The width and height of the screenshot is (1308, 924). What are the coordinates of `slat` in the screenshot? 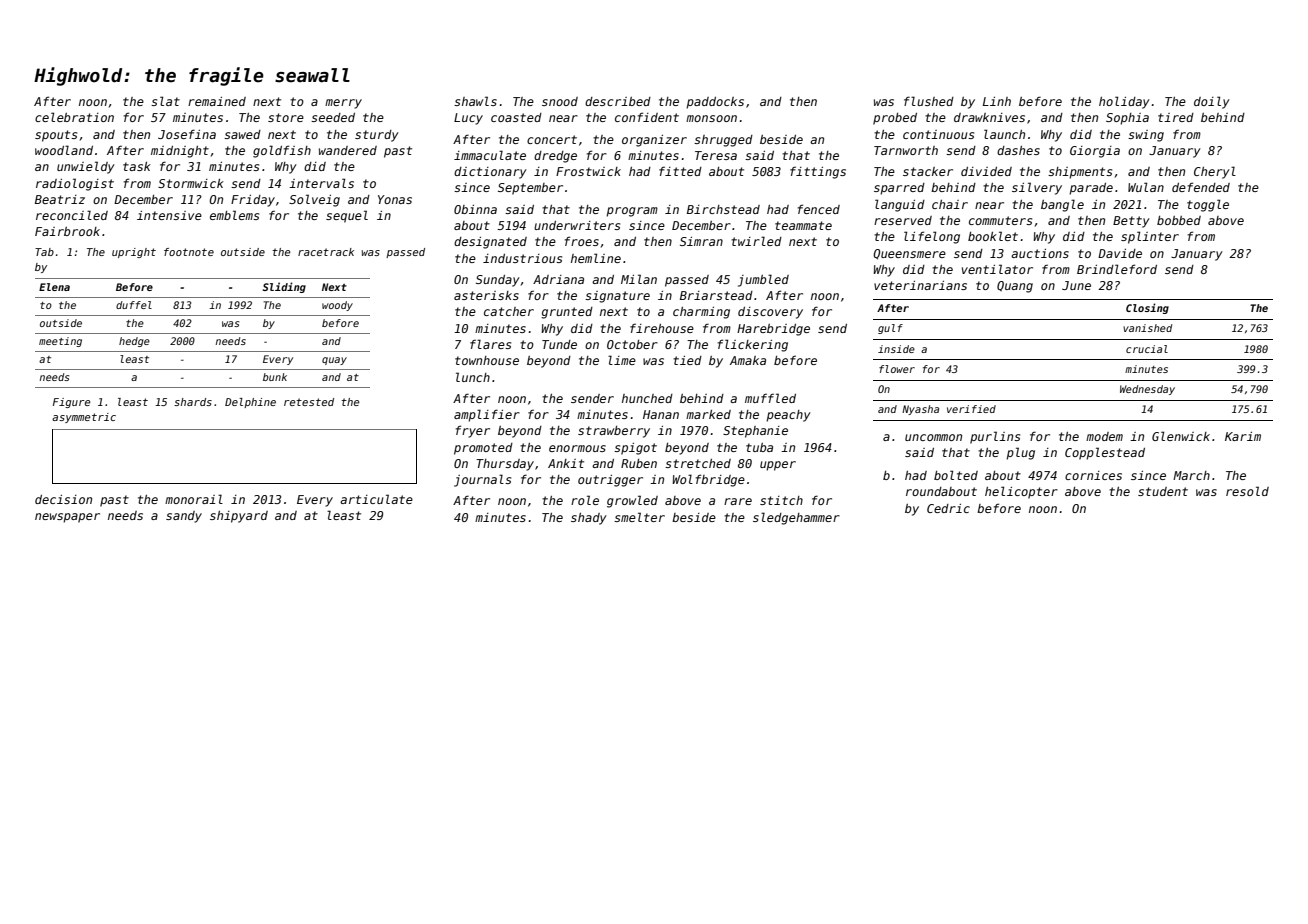 It's located at (165, 101).
